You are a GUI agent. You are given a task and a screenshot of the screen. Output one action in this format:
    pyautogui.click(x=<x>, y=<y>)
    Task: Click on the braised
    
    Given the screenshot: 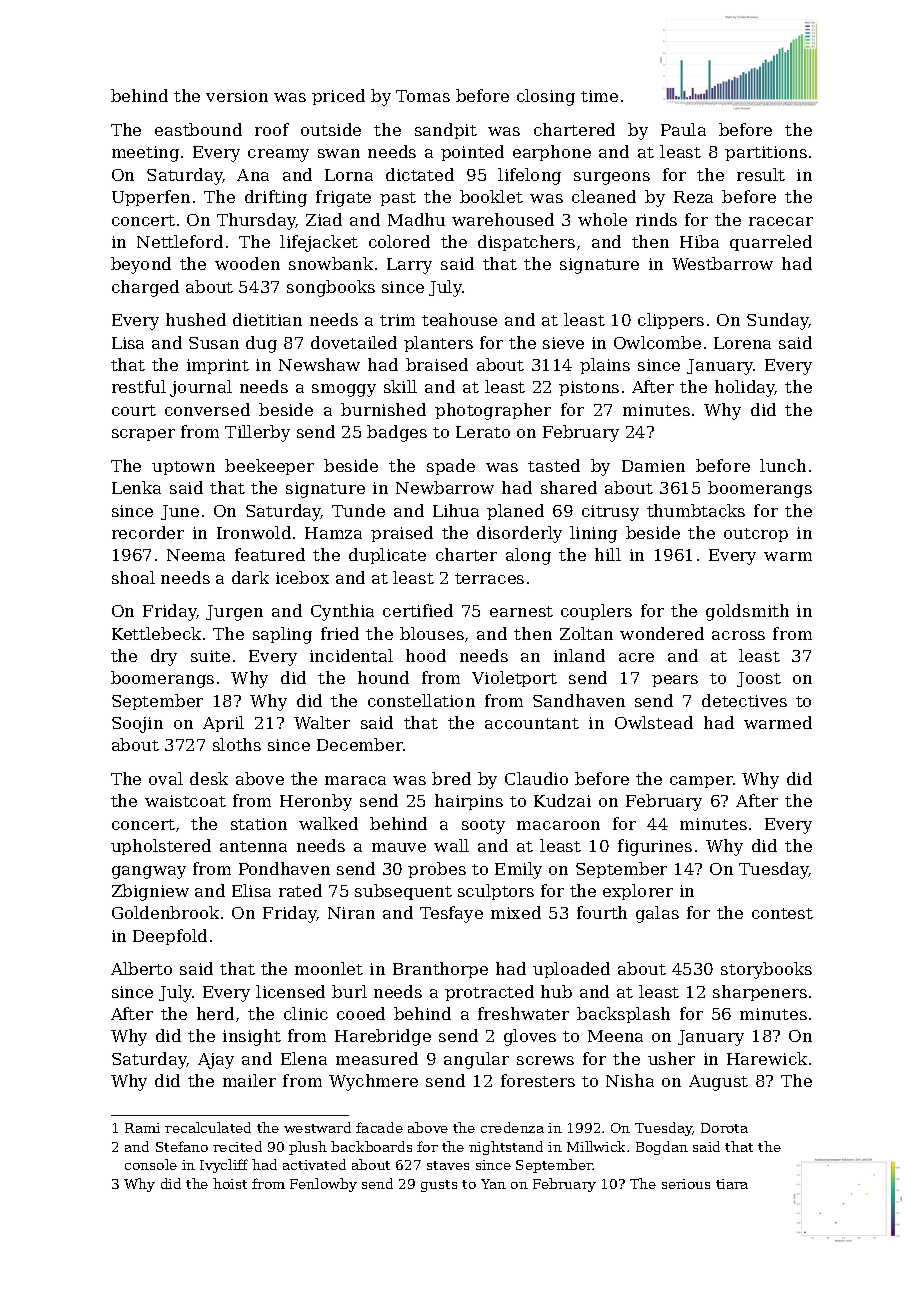 What is the action you would take?
    pyautogui.click(x=437, y=364)
